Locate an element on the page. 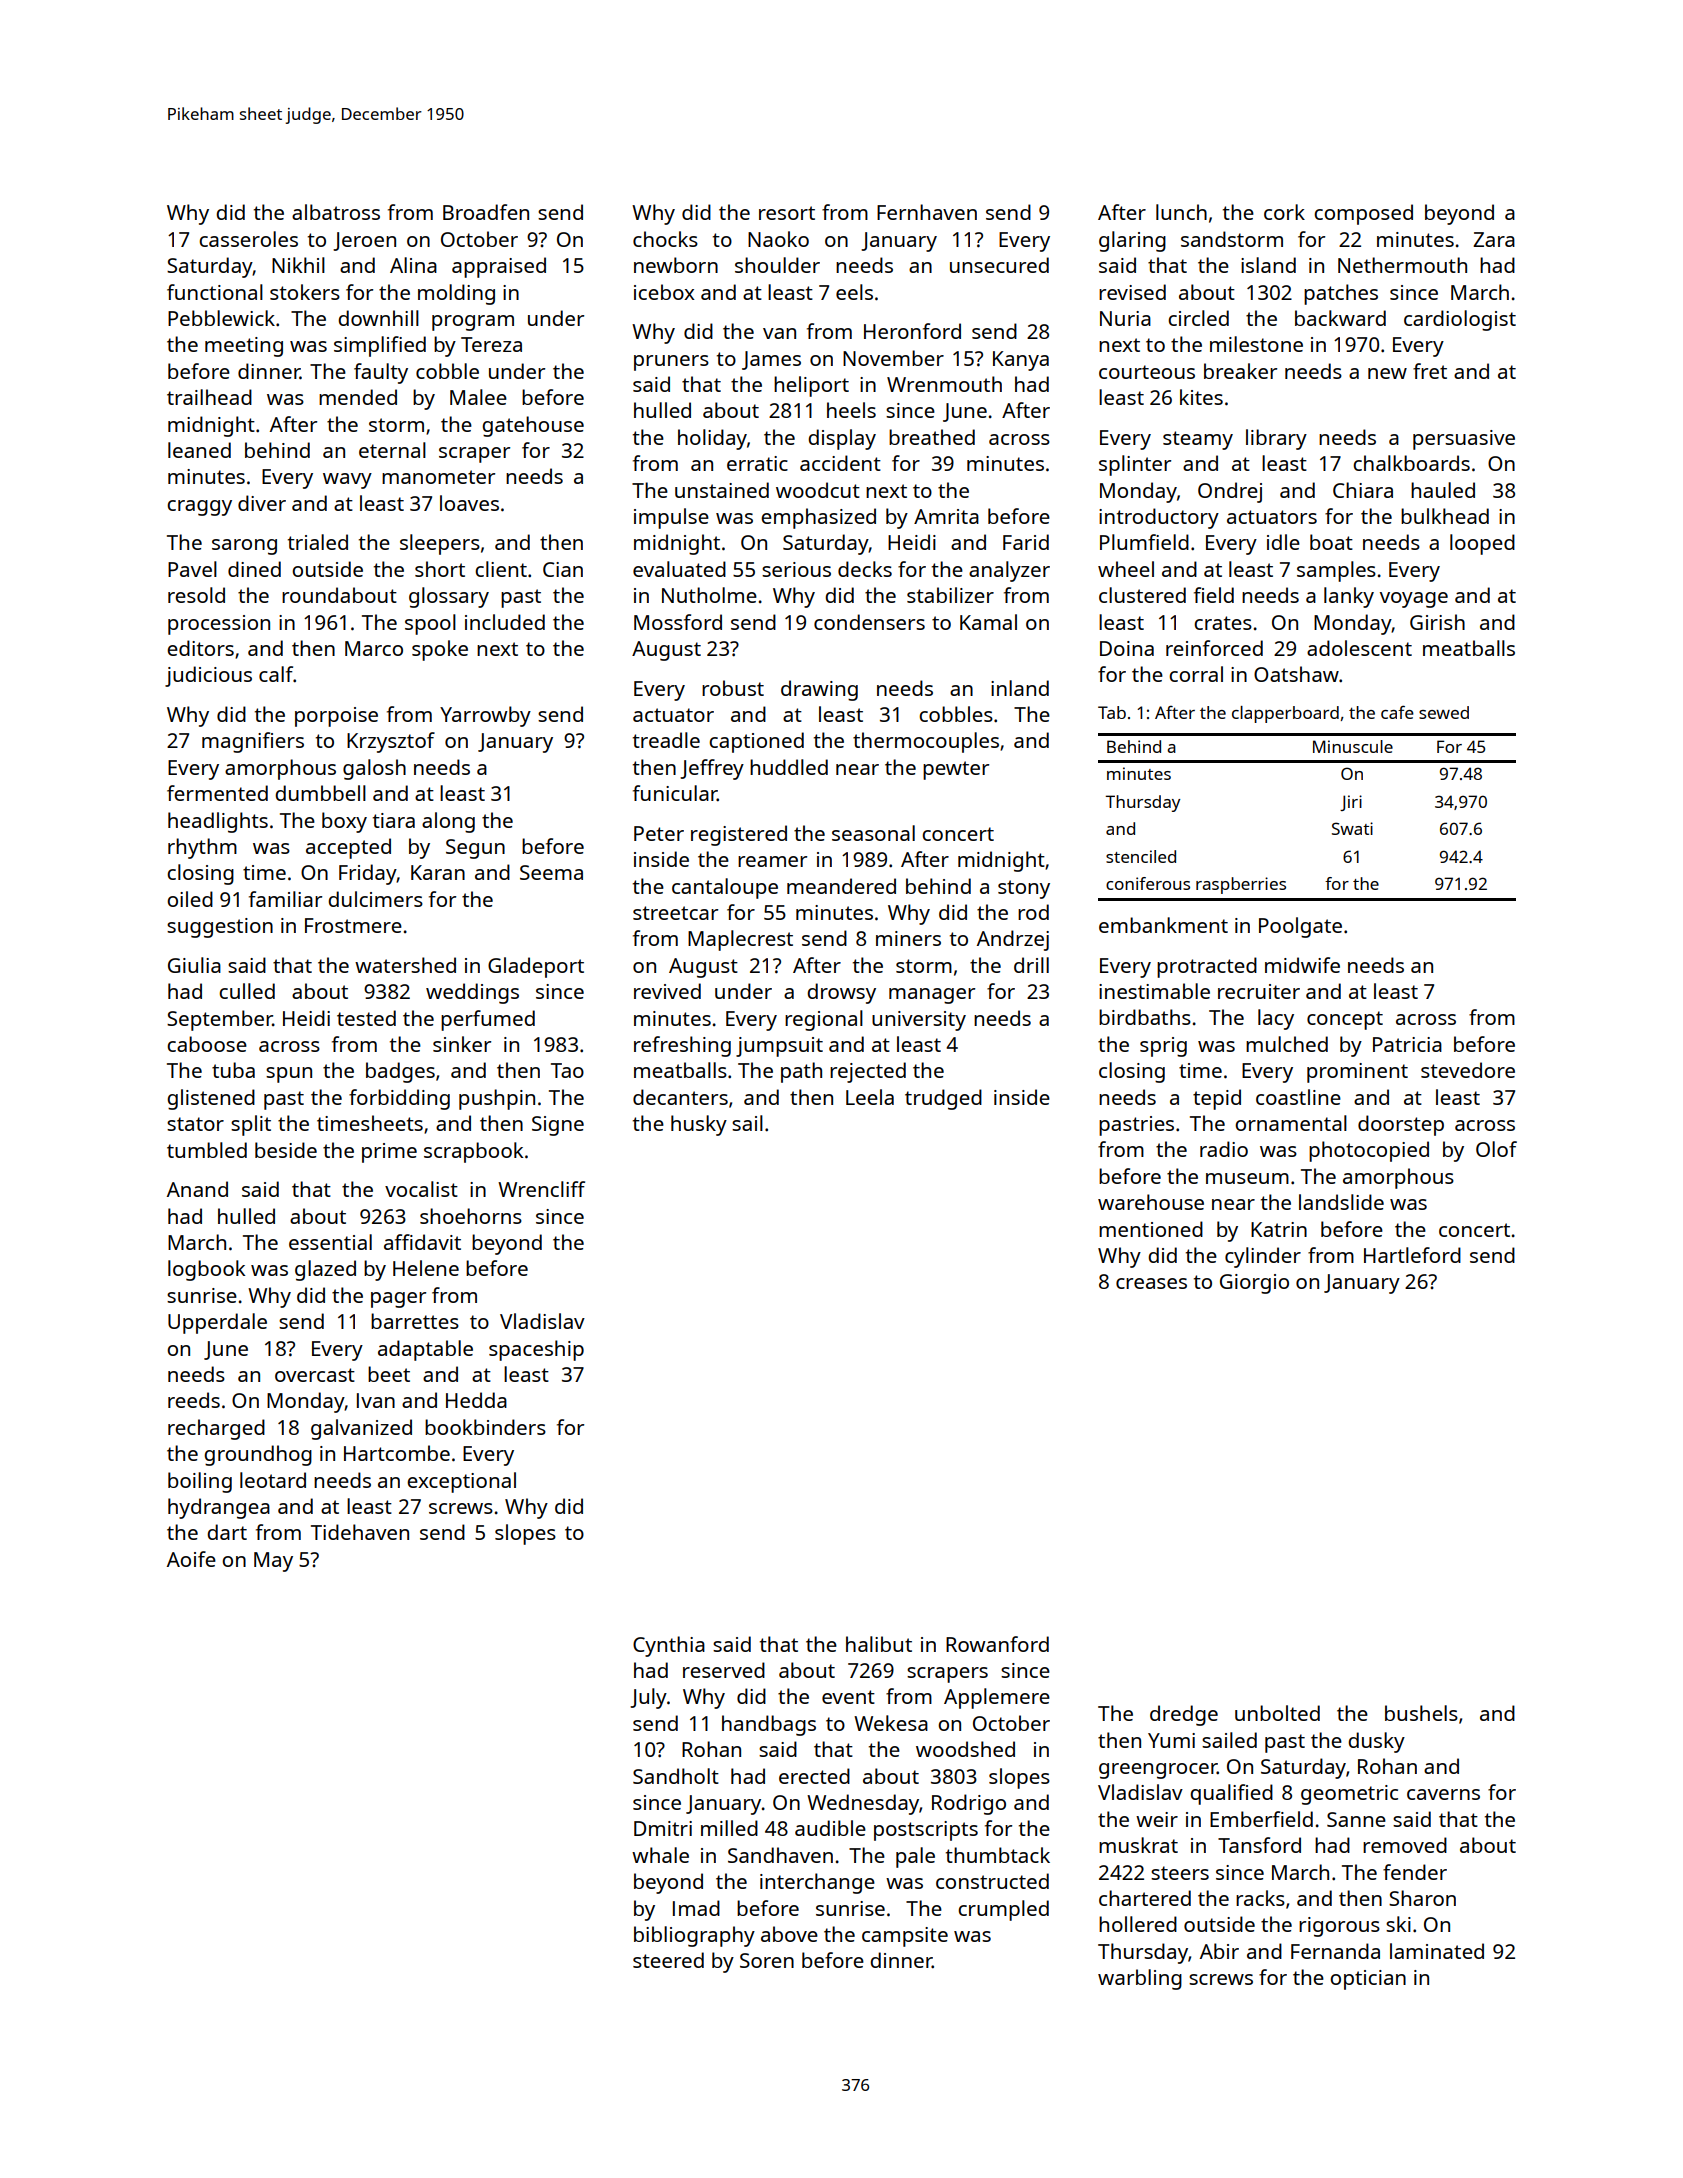 The width and height of the document is (1683, 2178). idle is located at coordinates (1283, 542).
